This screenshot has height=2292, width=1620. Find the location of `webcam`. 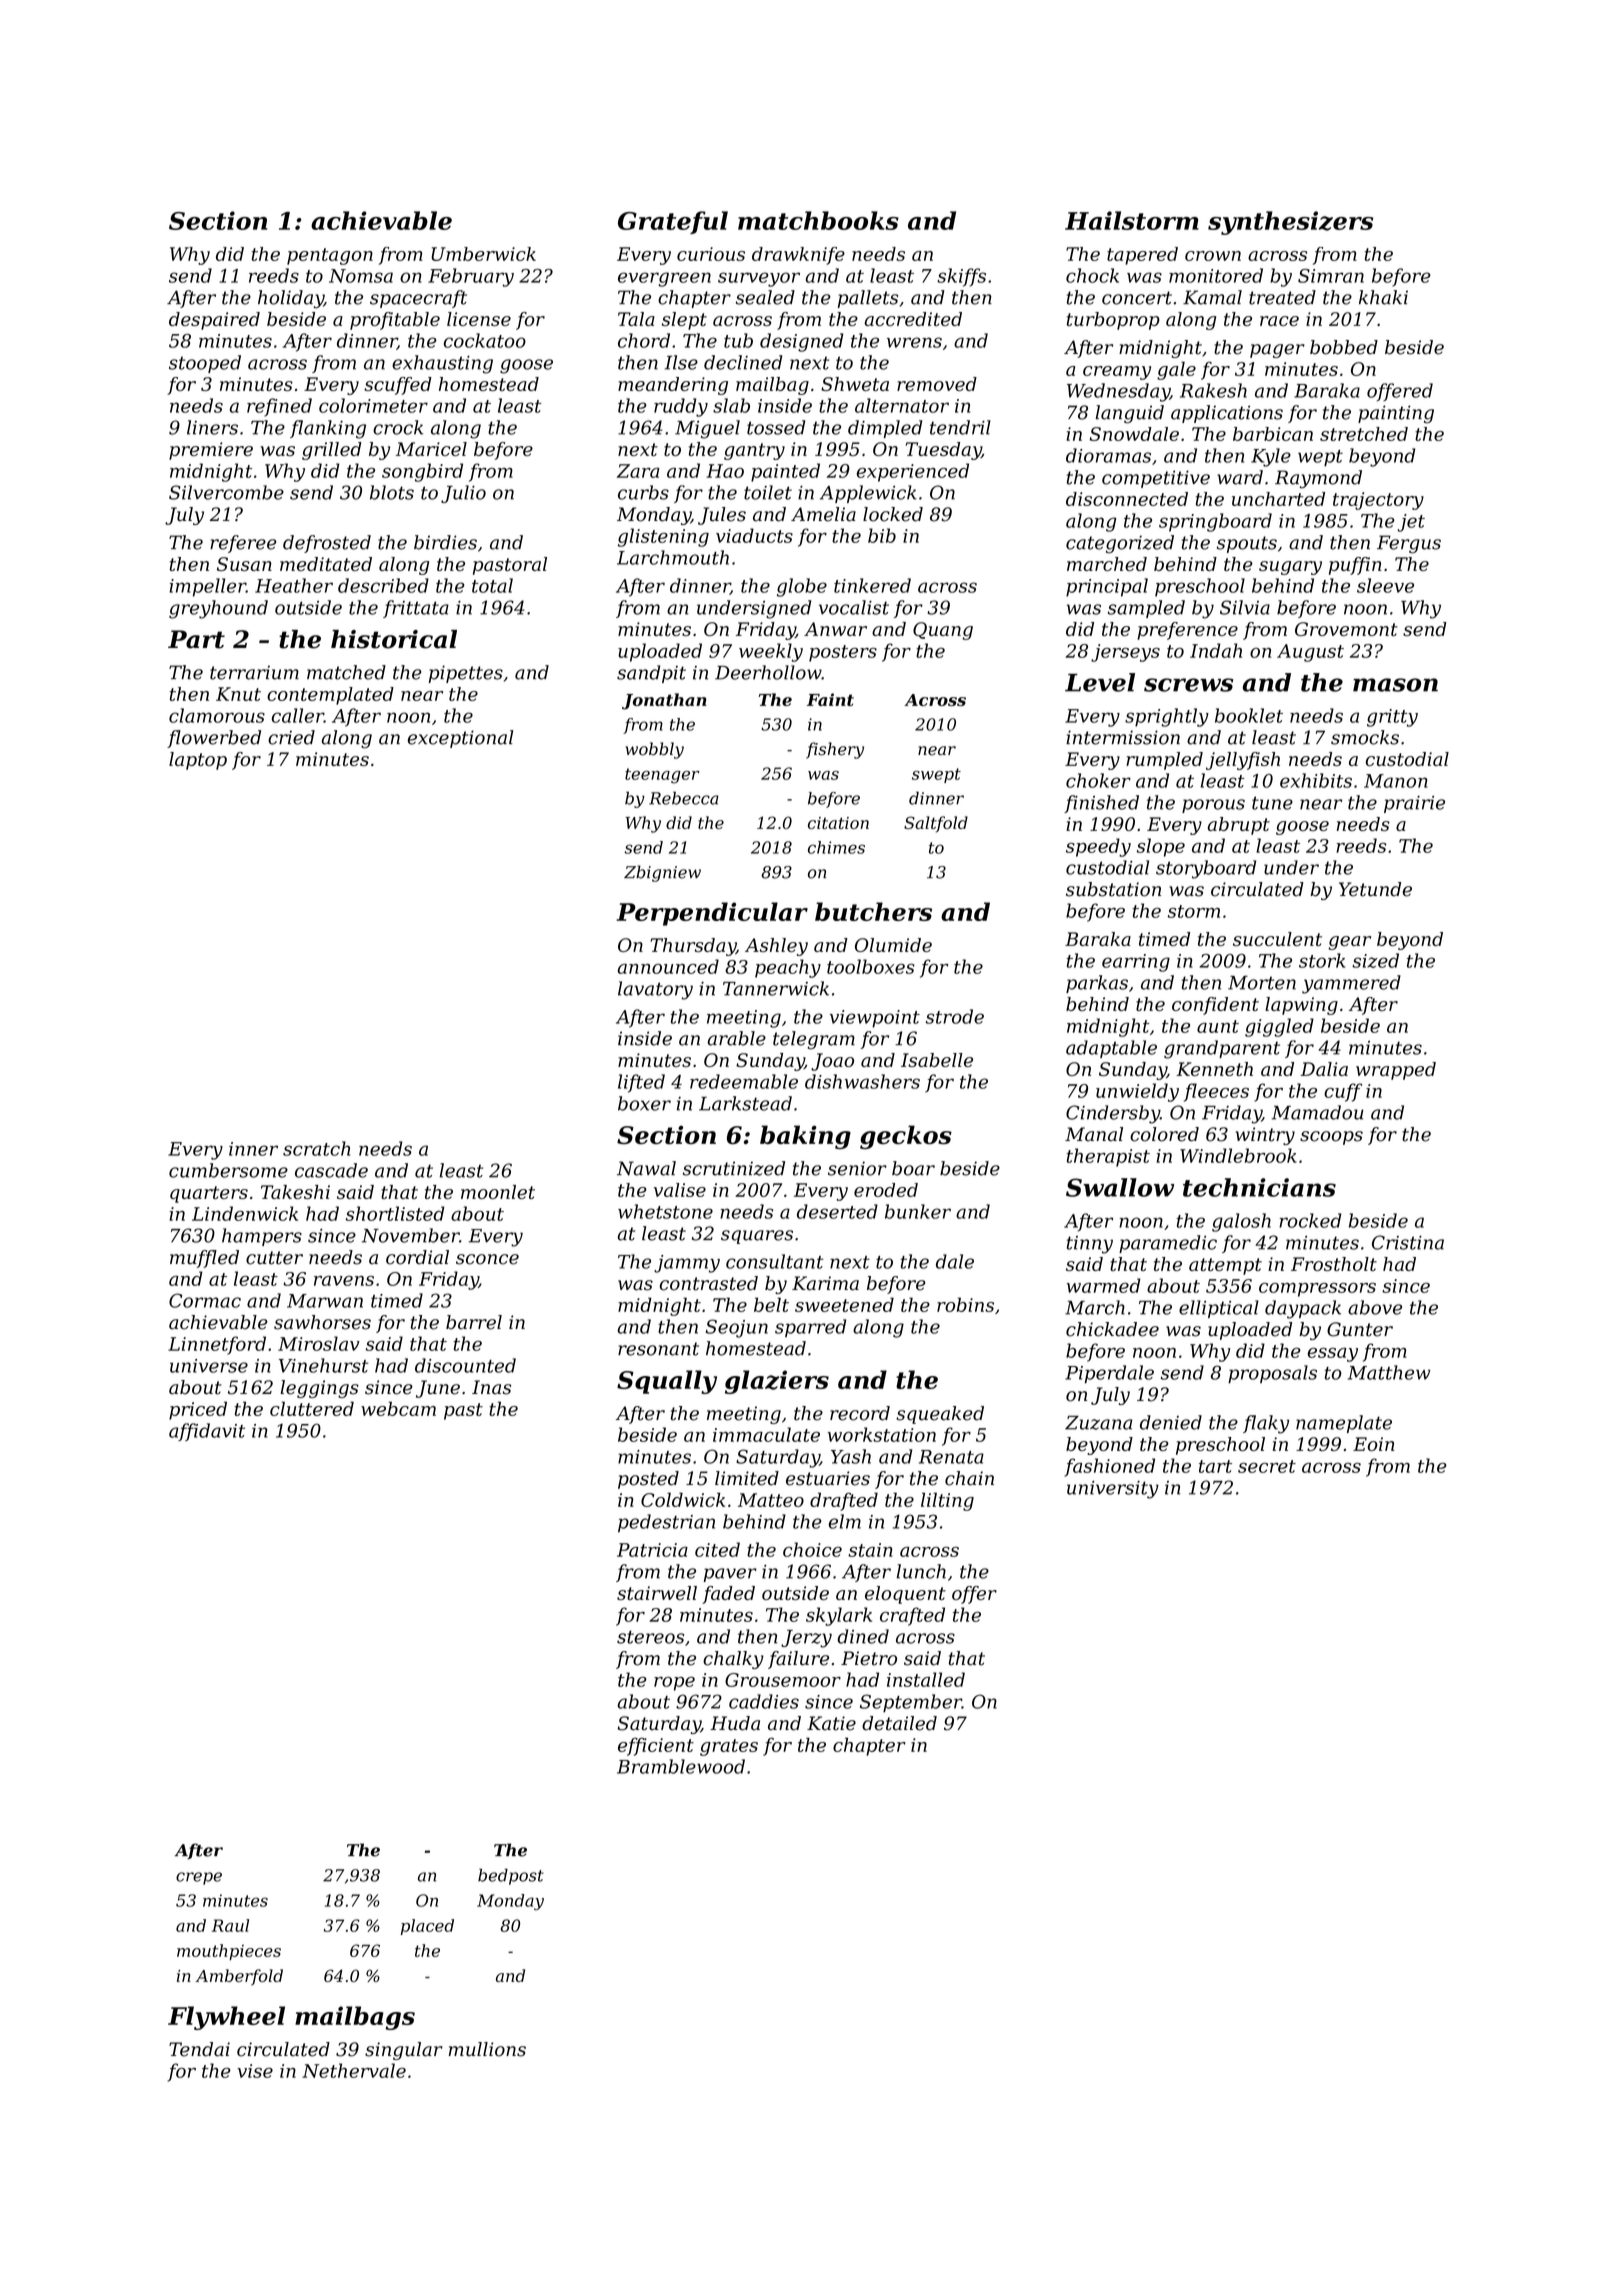

webcam is located at coordinates (398, 1408).
